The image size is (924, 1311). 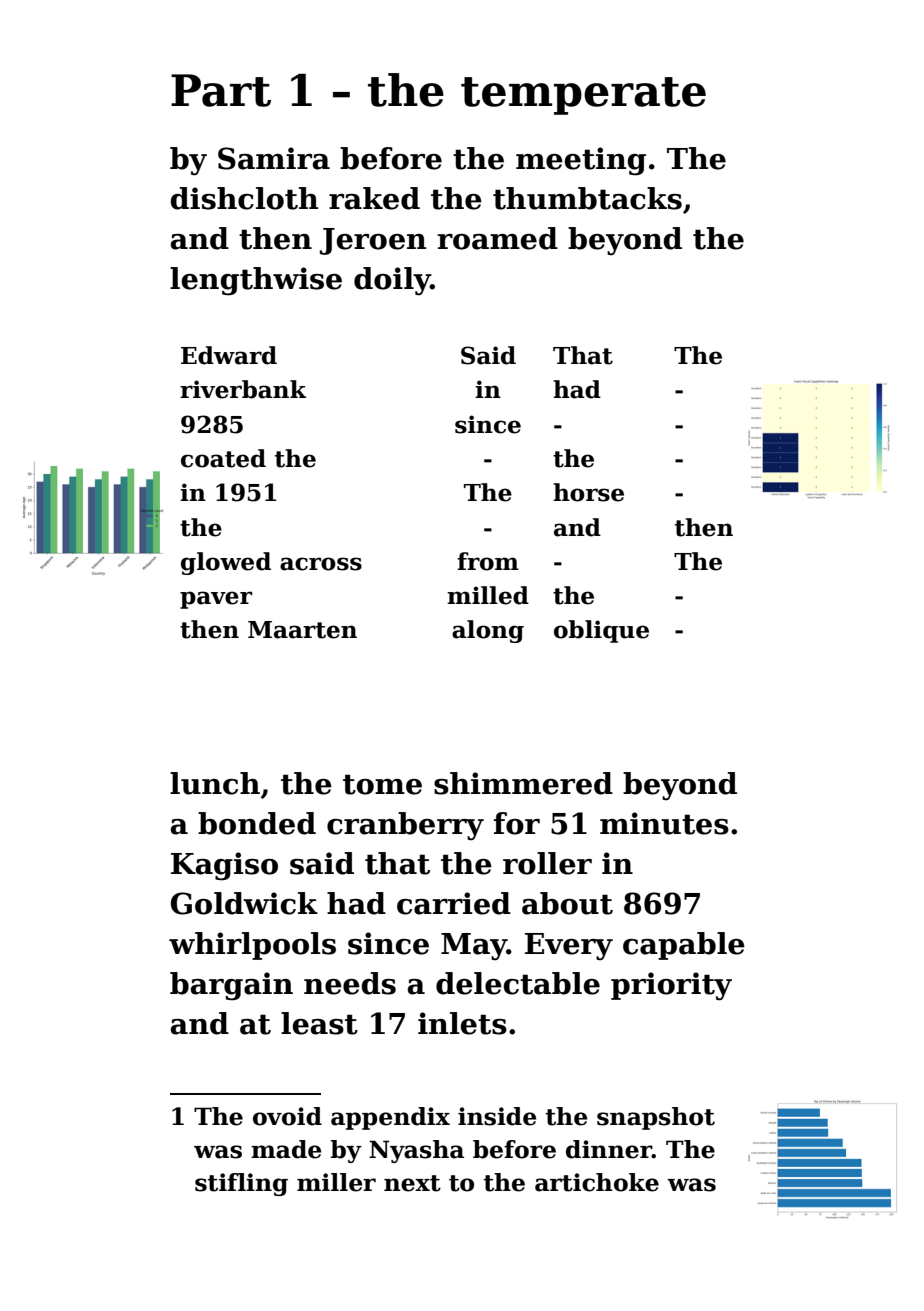 I want to click on oblique, so click(x=601, y=631).
